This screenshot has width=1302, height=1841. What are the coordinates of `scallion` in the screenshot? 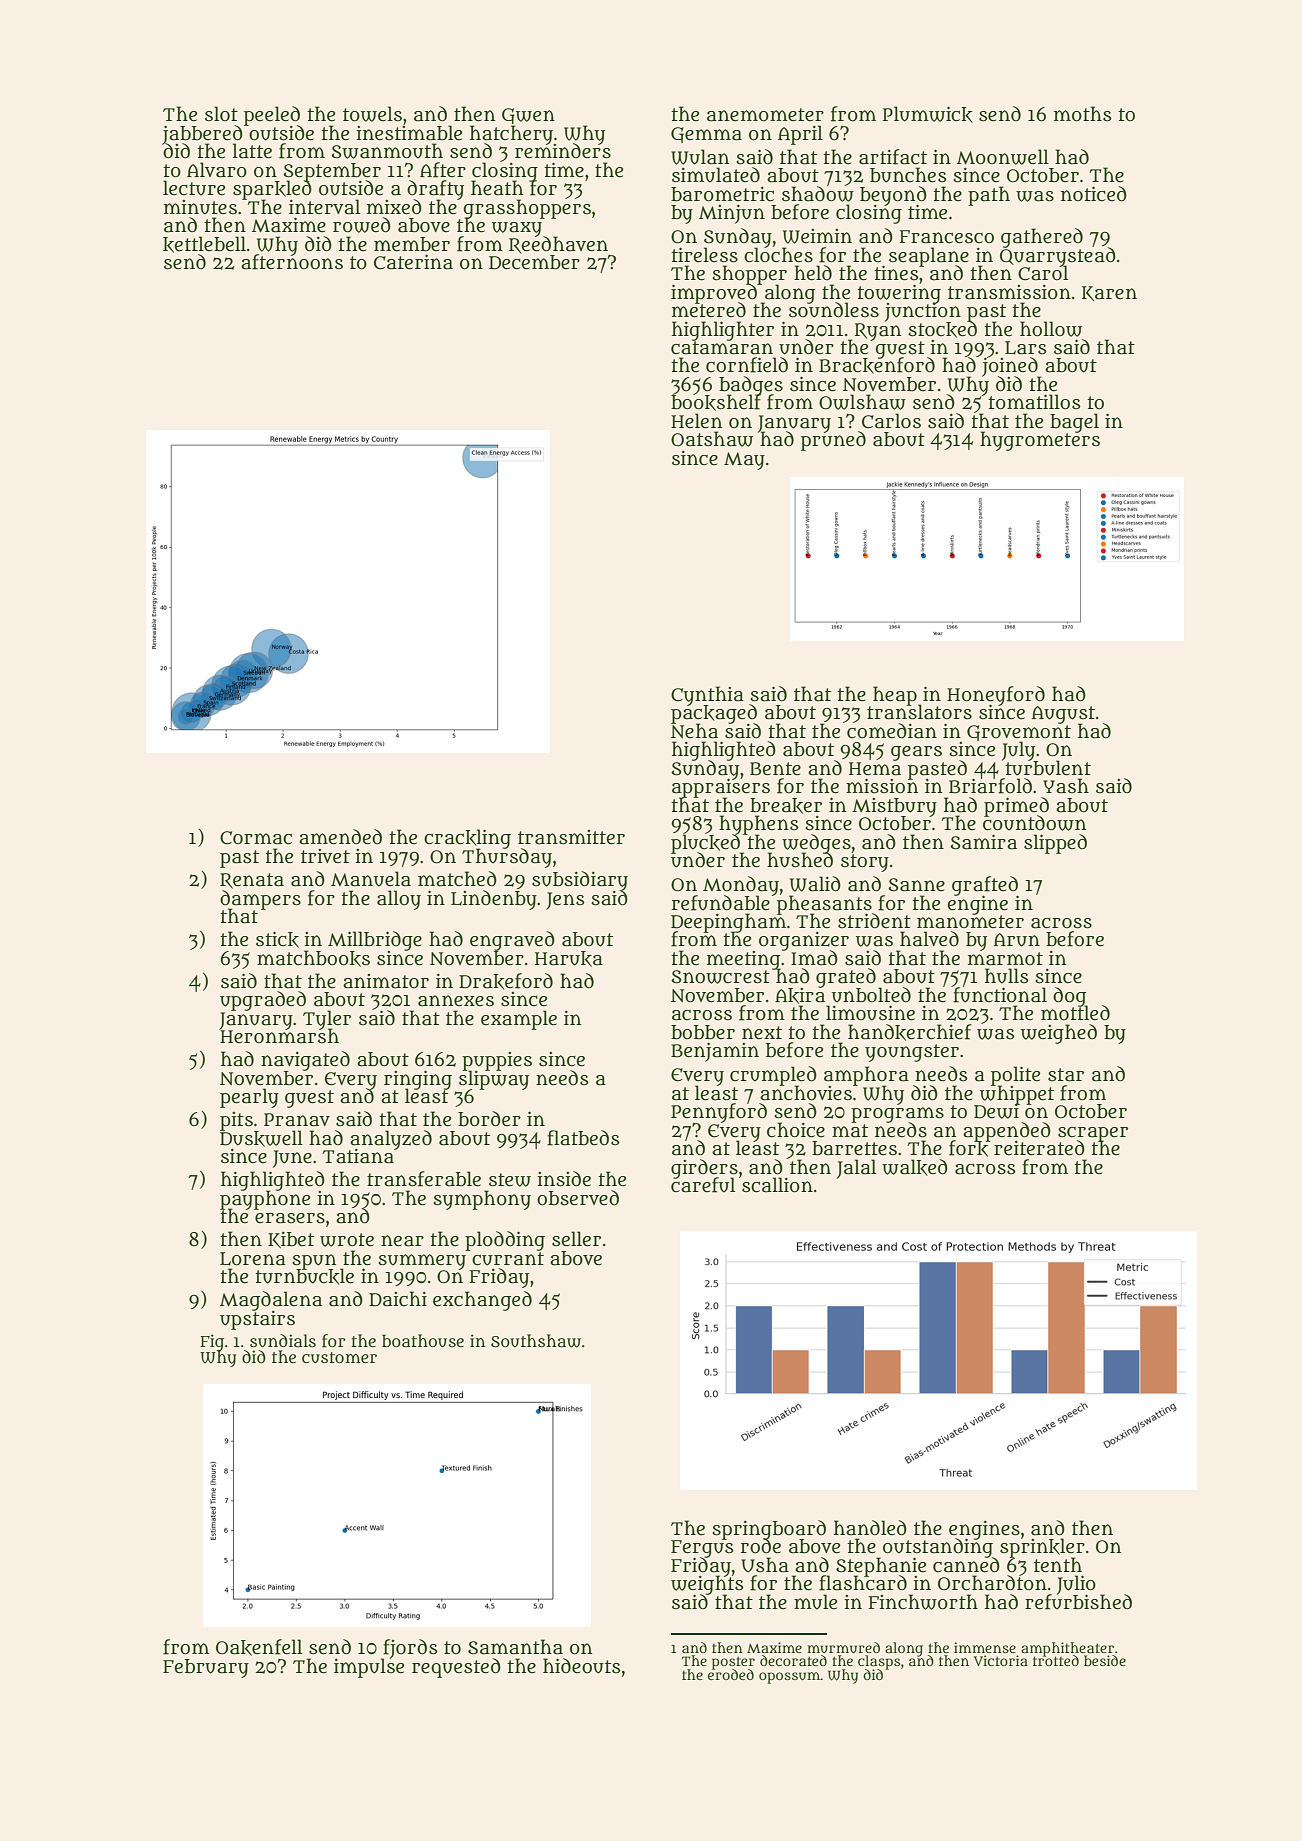 It's located at (777, 1185).
